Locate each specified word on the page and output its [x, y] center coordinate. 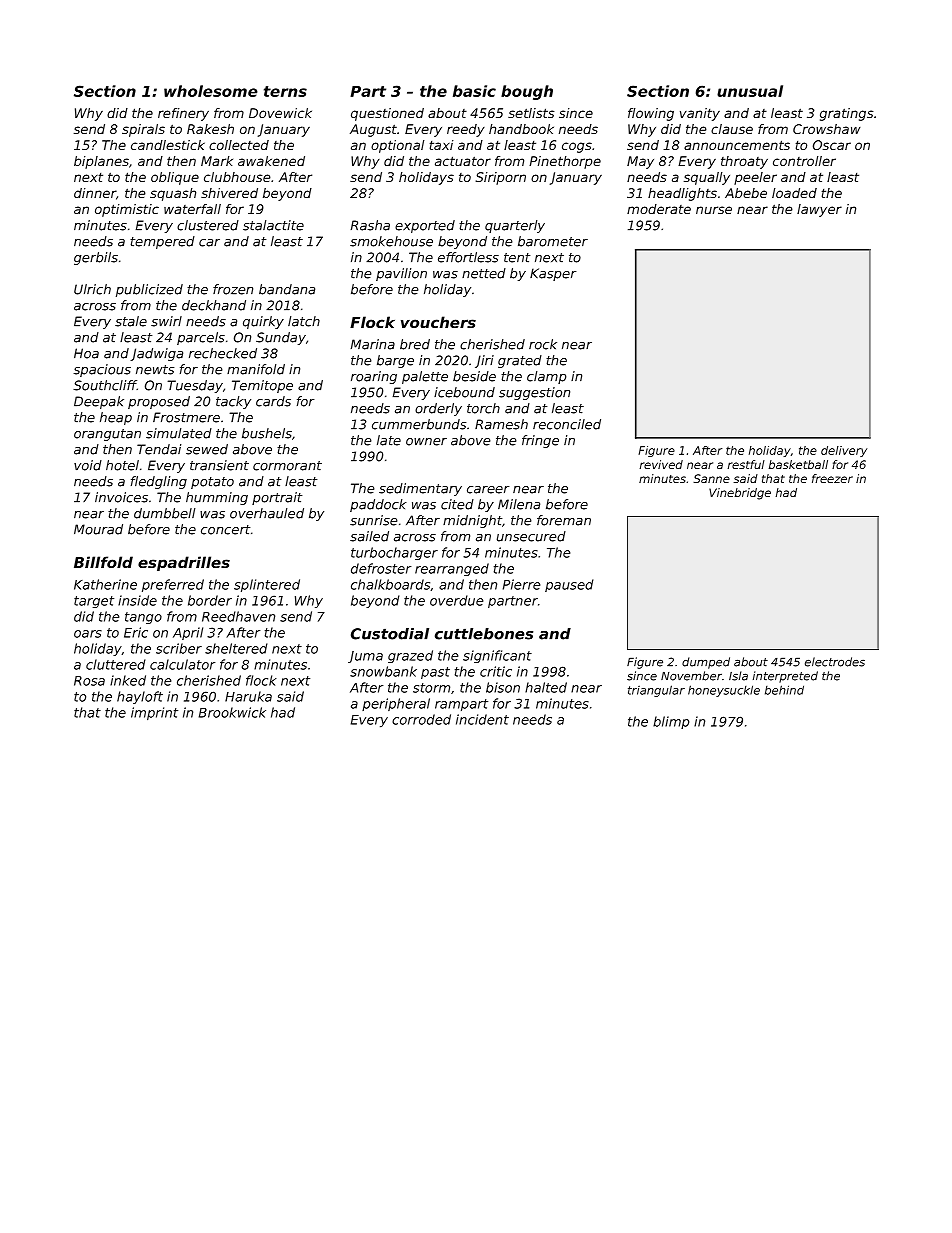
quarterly [515, 226]
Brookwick [232, 712]
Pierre [521, 584]
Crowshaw [826, 129]
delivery [844, 451]
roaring [374, 377]
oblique [175, 178]
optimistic [127, 210]
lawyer [819, 210]
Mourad [98, 529]
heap [116, 418]
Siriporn [501, 178]
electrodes [835, 662]
